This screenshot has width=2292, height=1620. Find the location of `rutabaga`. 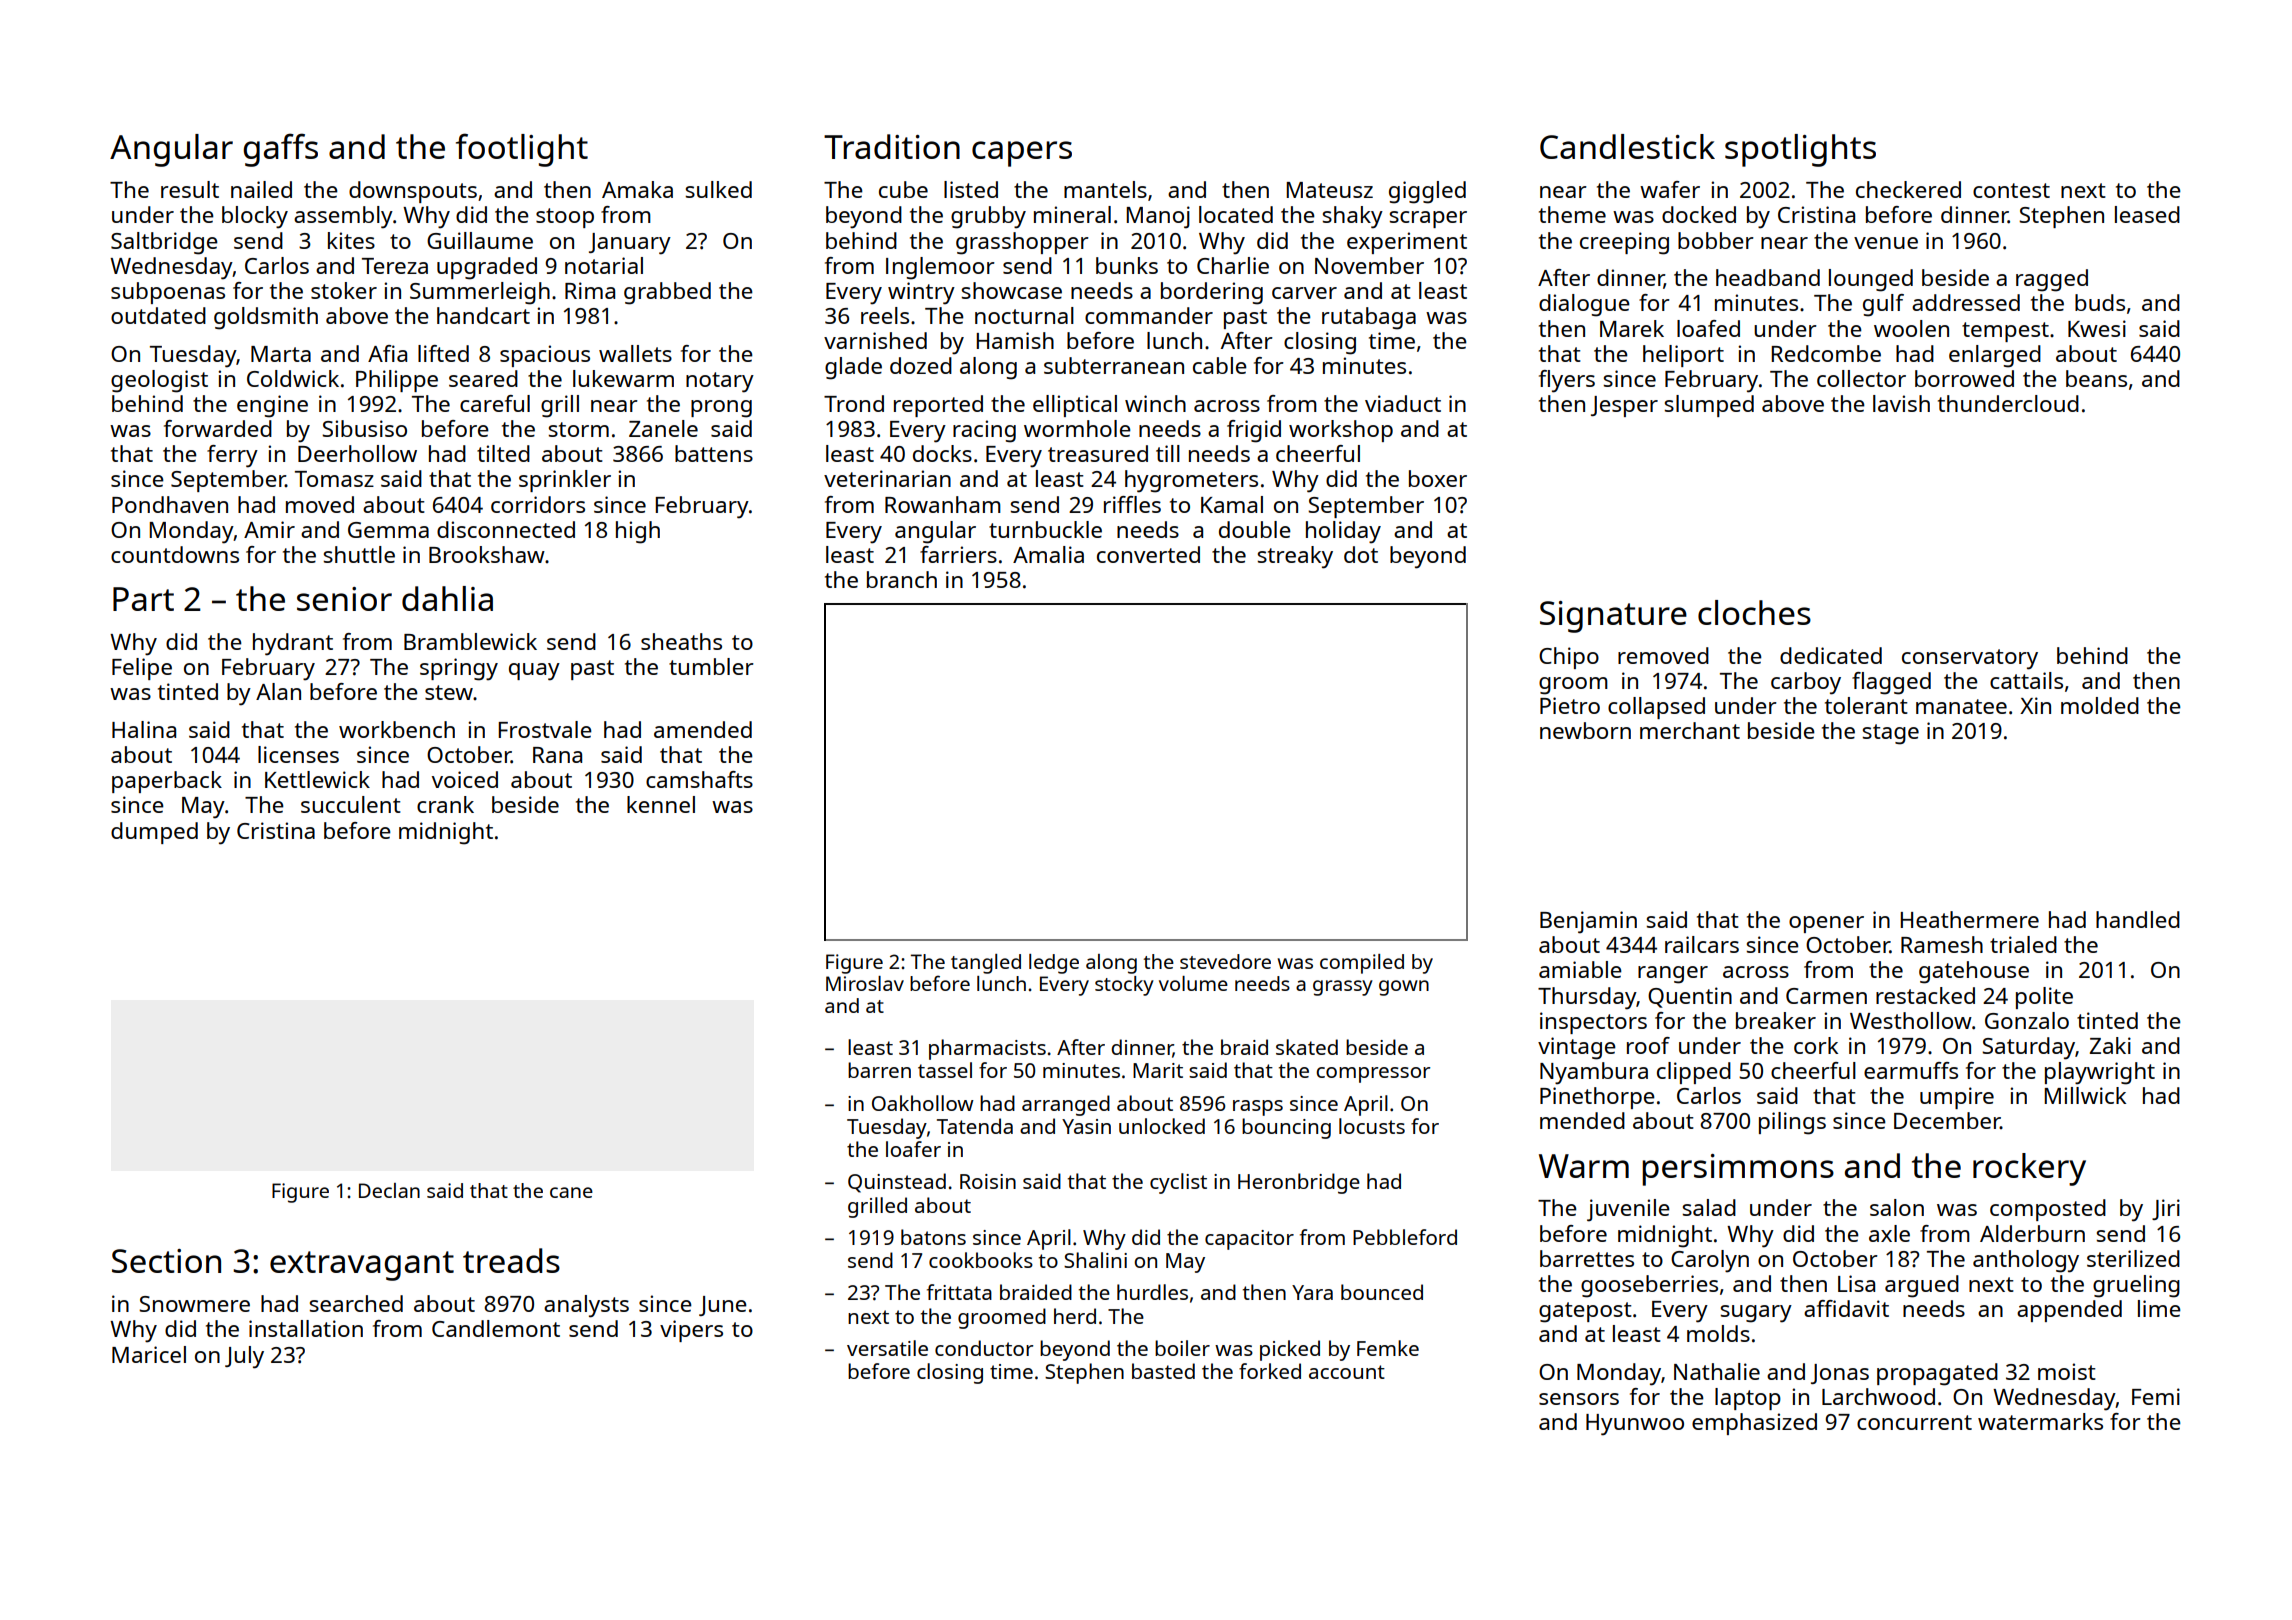

rutabaga is located at coordinates (1369, 318).
